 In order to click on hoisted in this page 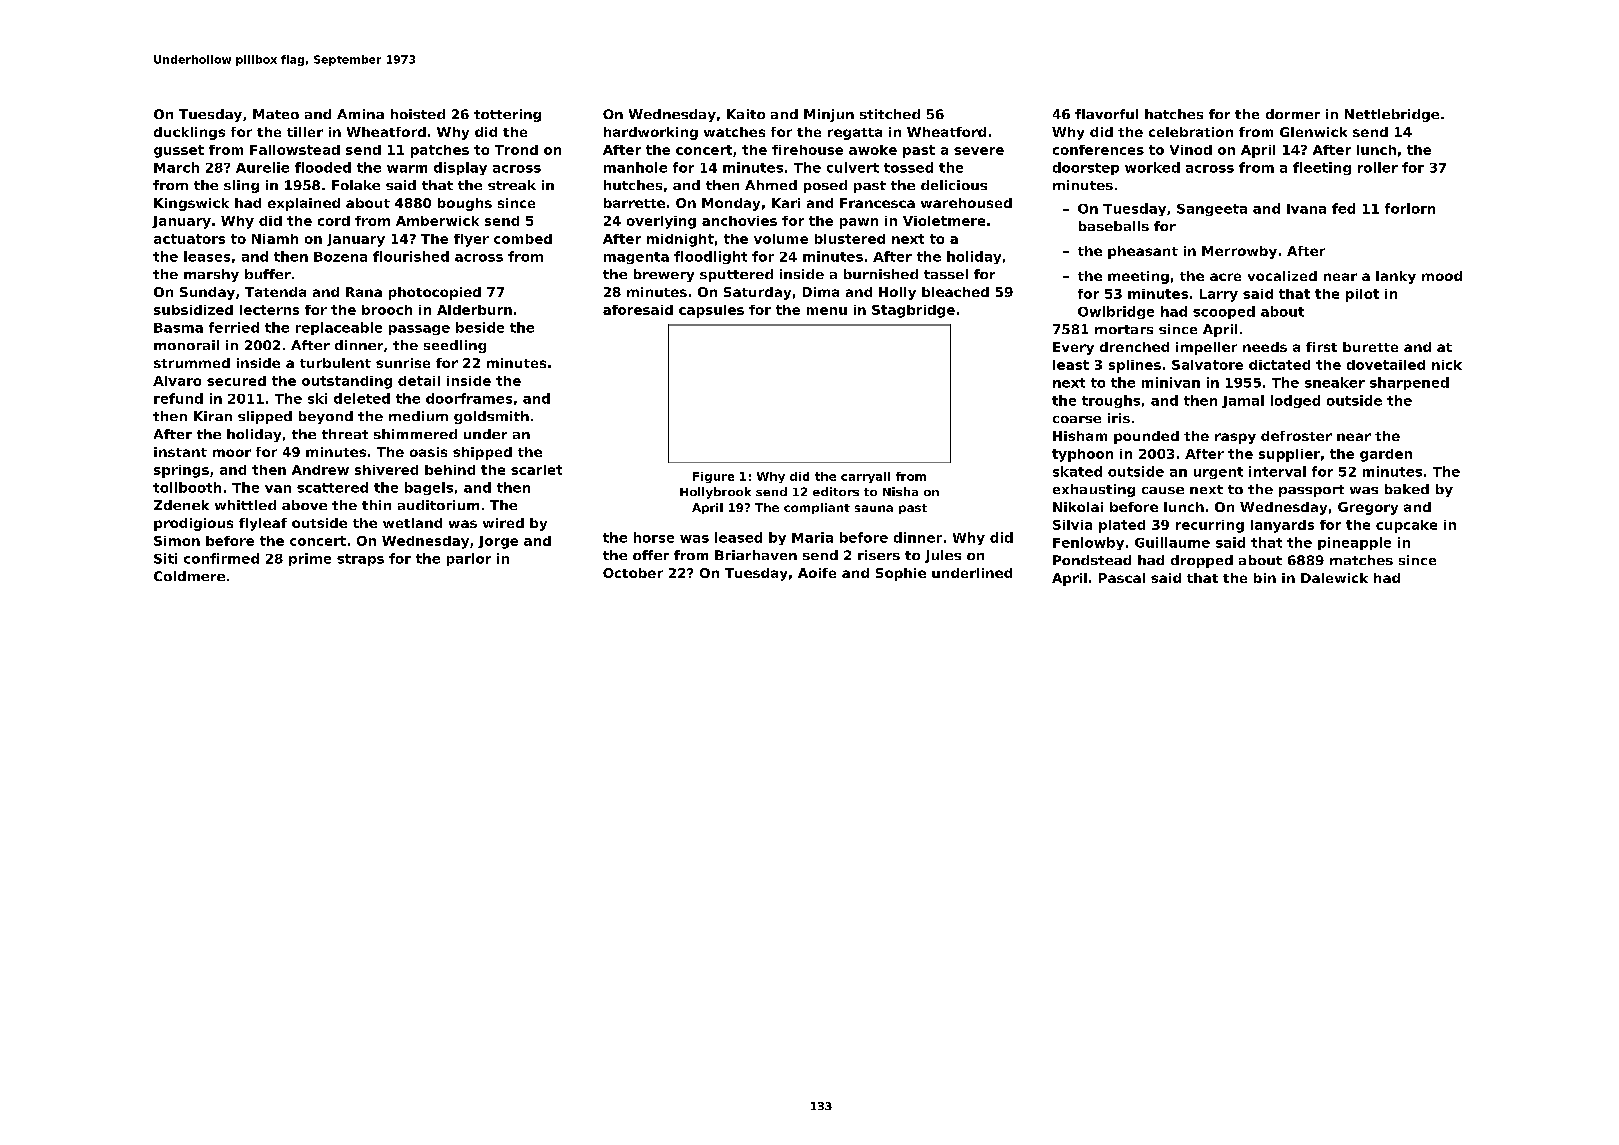, I will do `click(418, 114)`.
